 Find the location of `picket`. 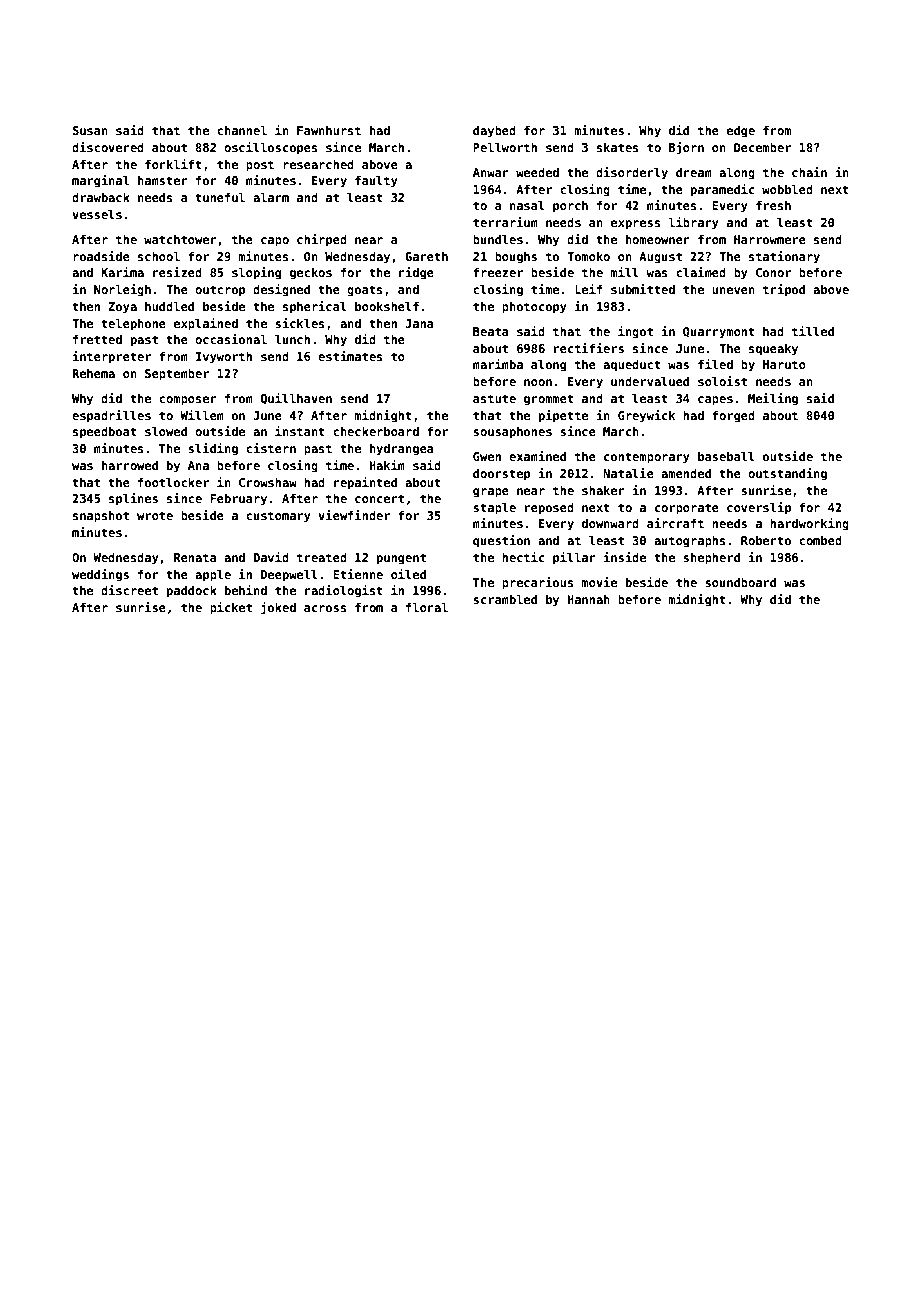

picket is located at coordinates (231, 608).
